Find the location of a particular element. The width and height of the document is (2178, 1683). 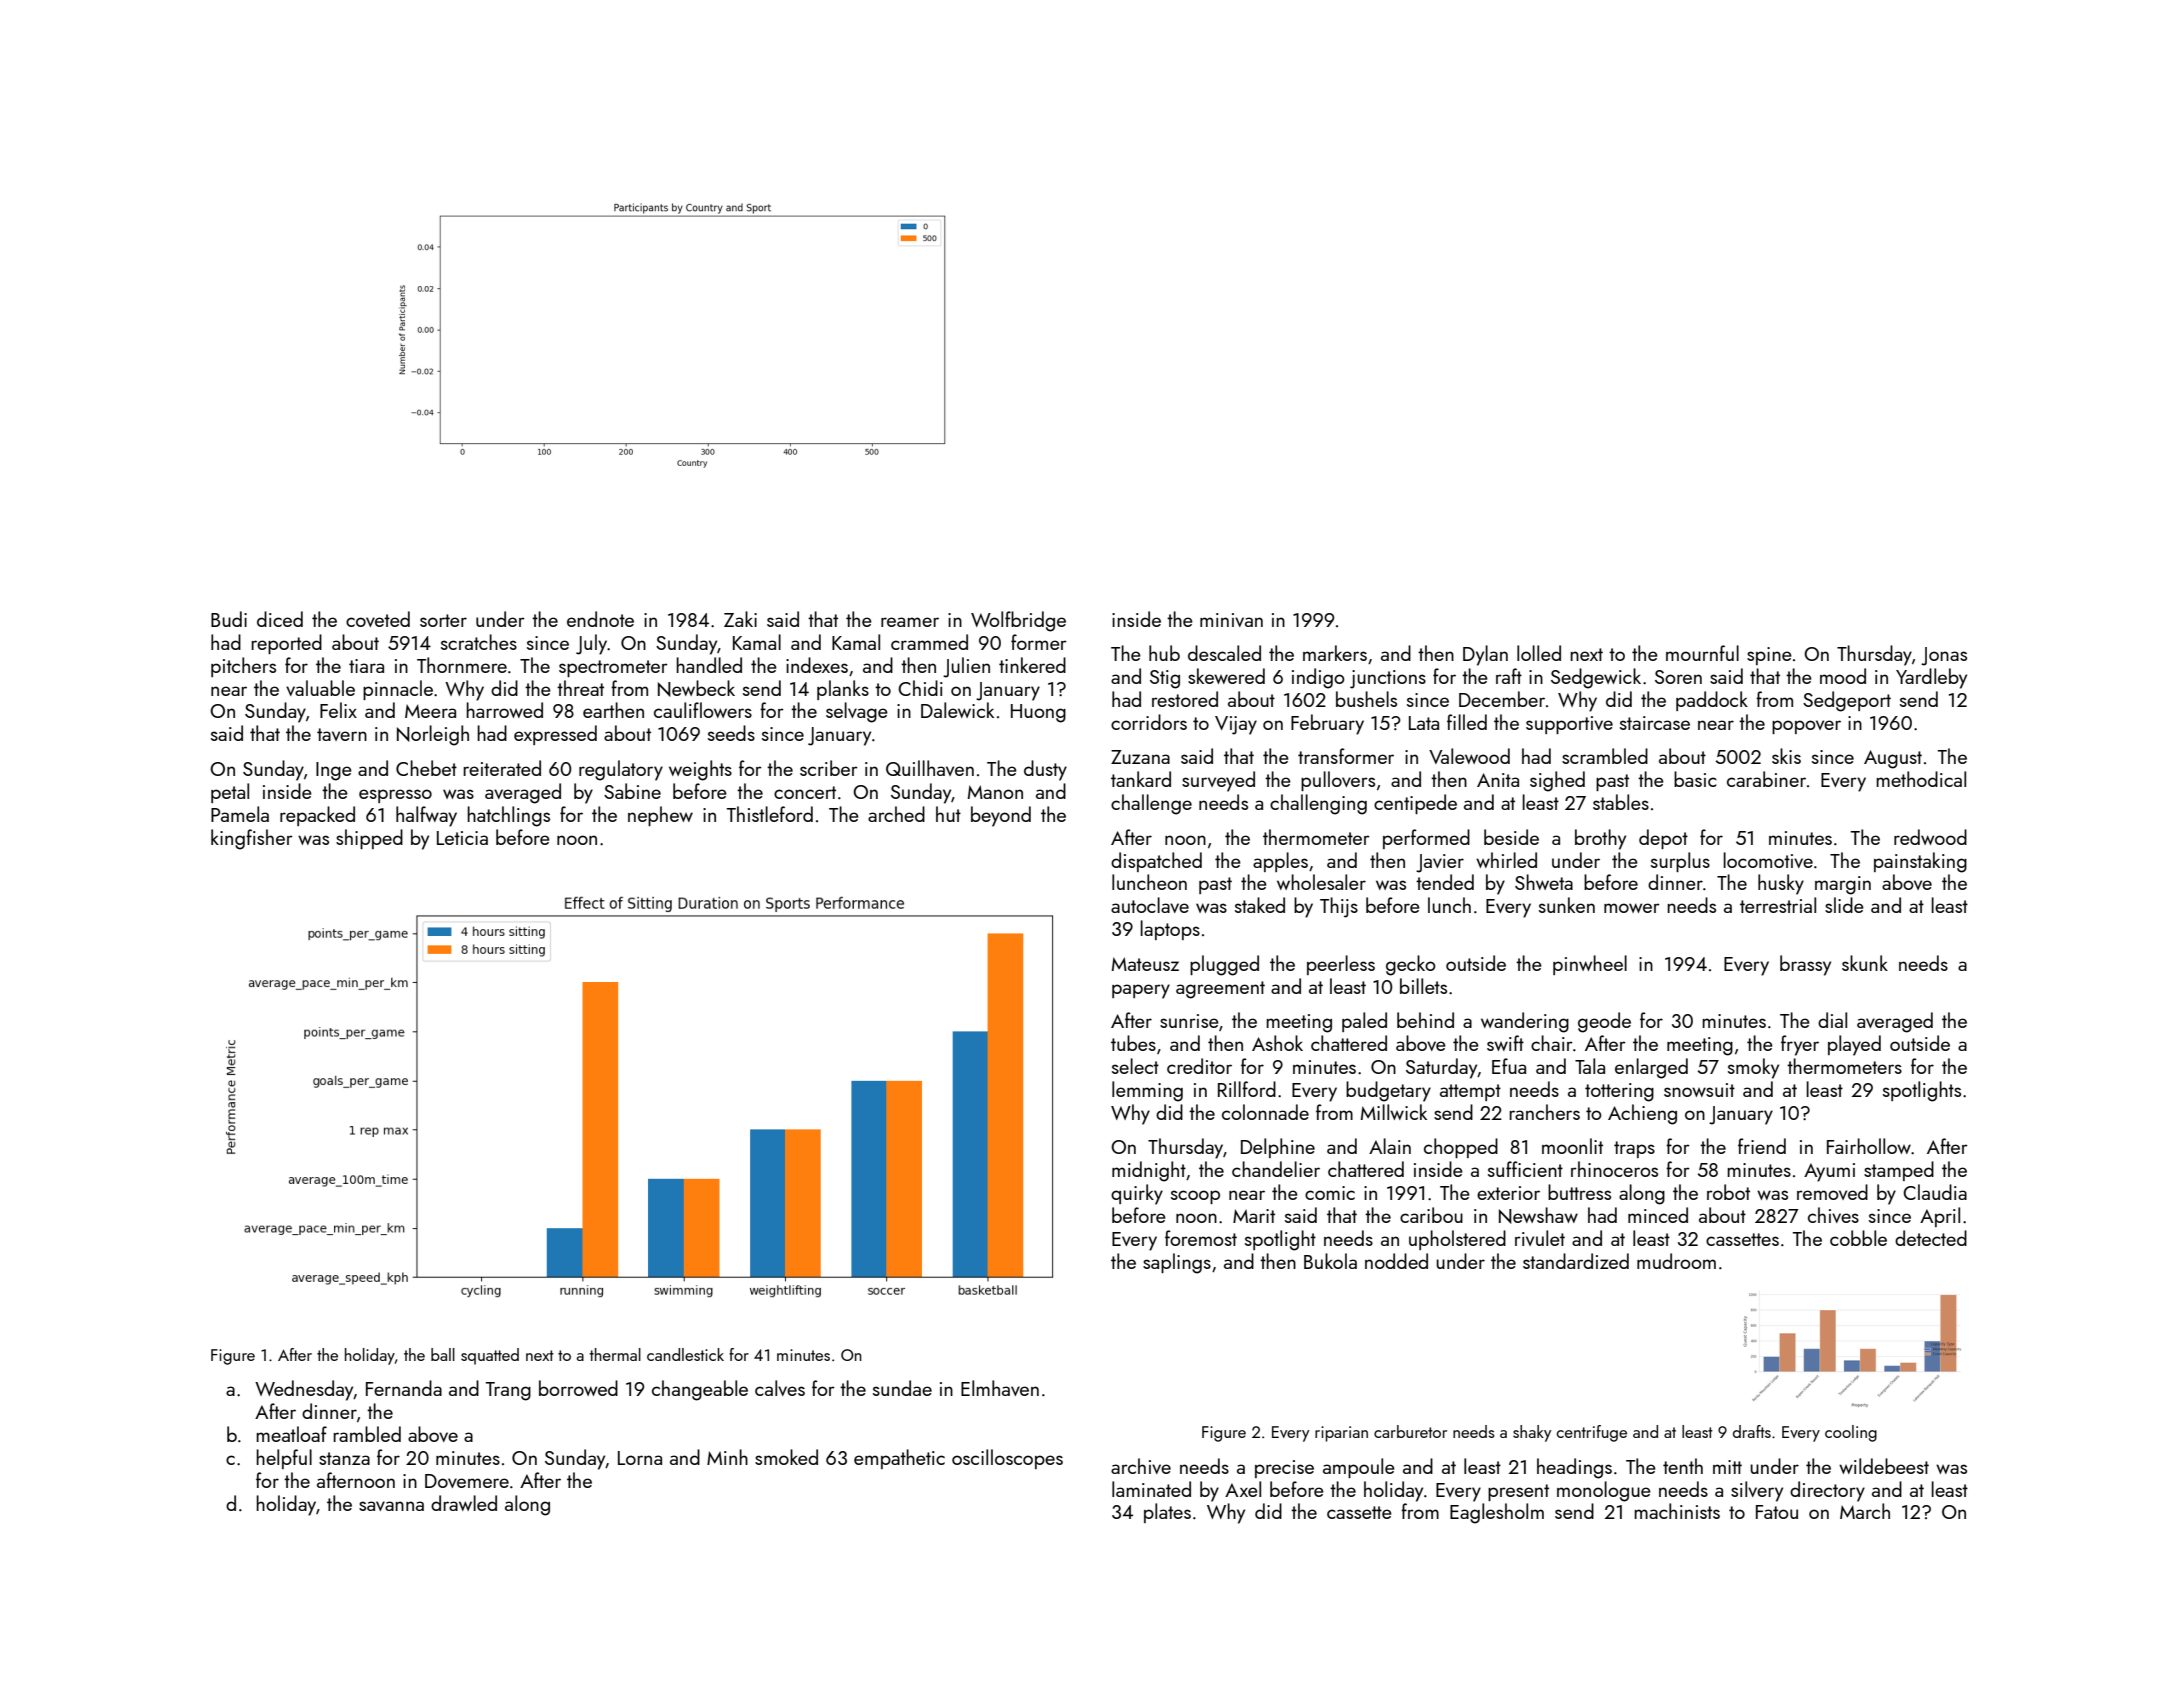

stanza is located at coordinates (344, 1458).
